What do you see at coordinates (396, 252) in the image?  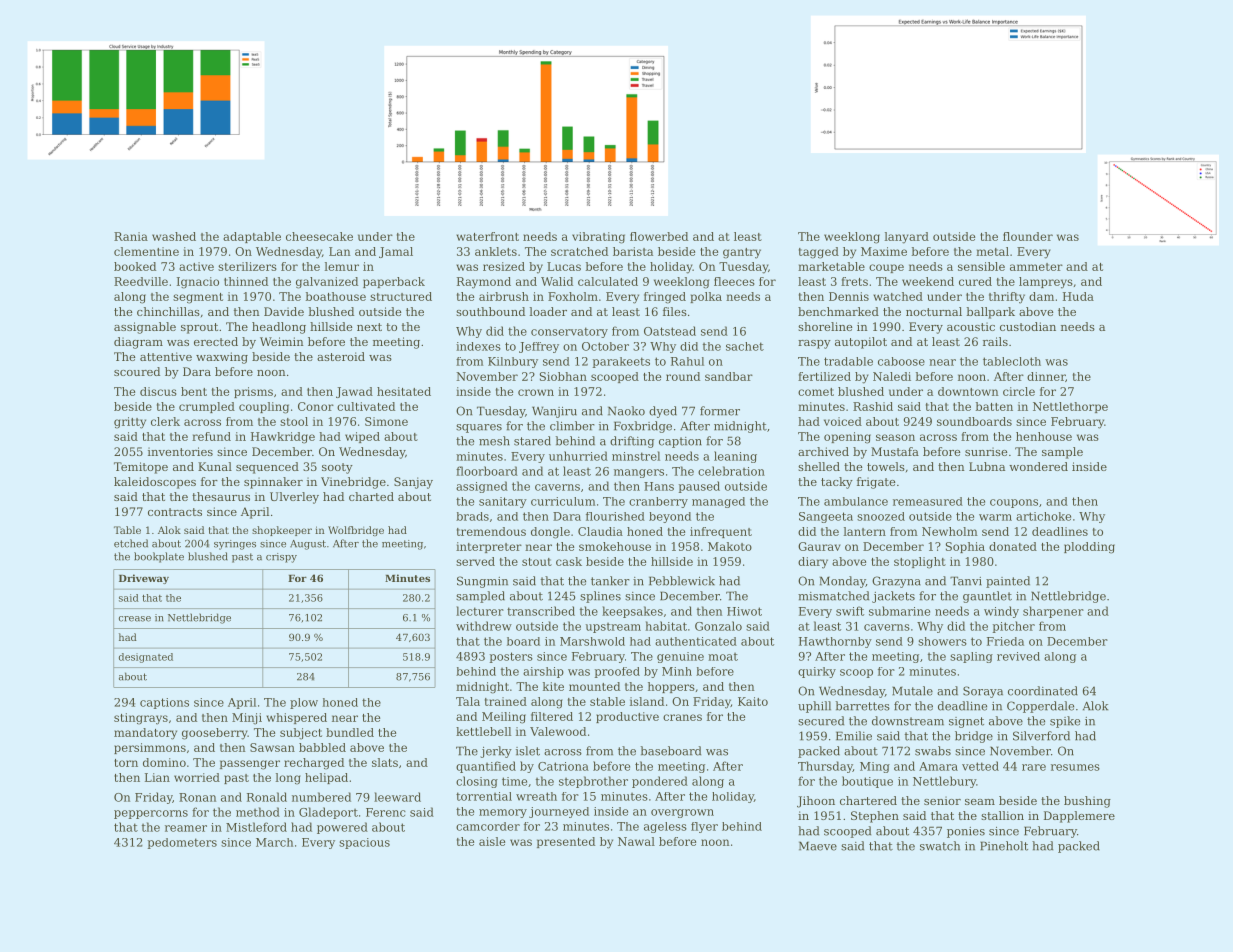 I see `Jamal` at bounding box center [396, 252].
